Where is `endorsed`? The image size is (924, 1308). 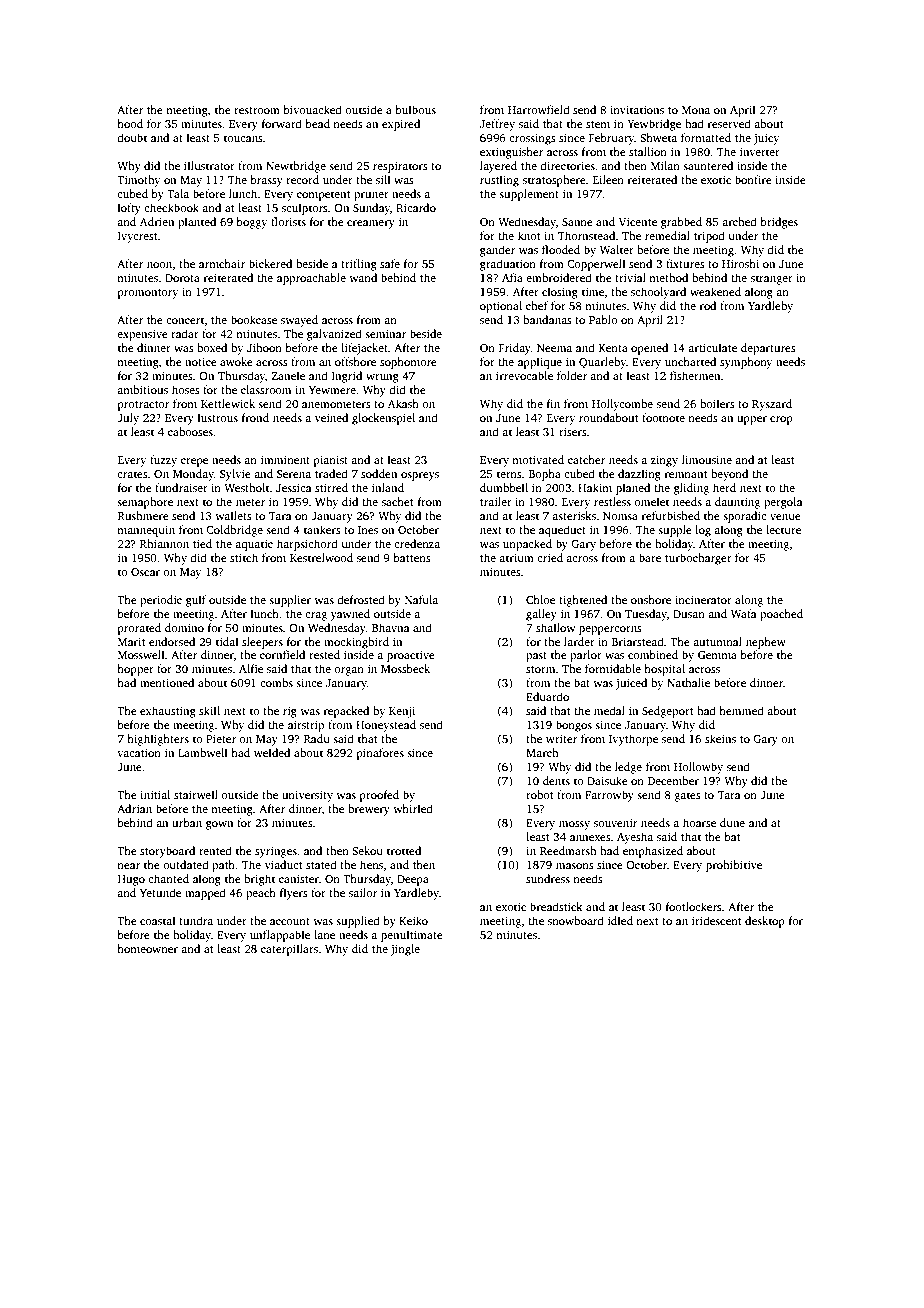
endorsed is located at coordinates (172, 641).
